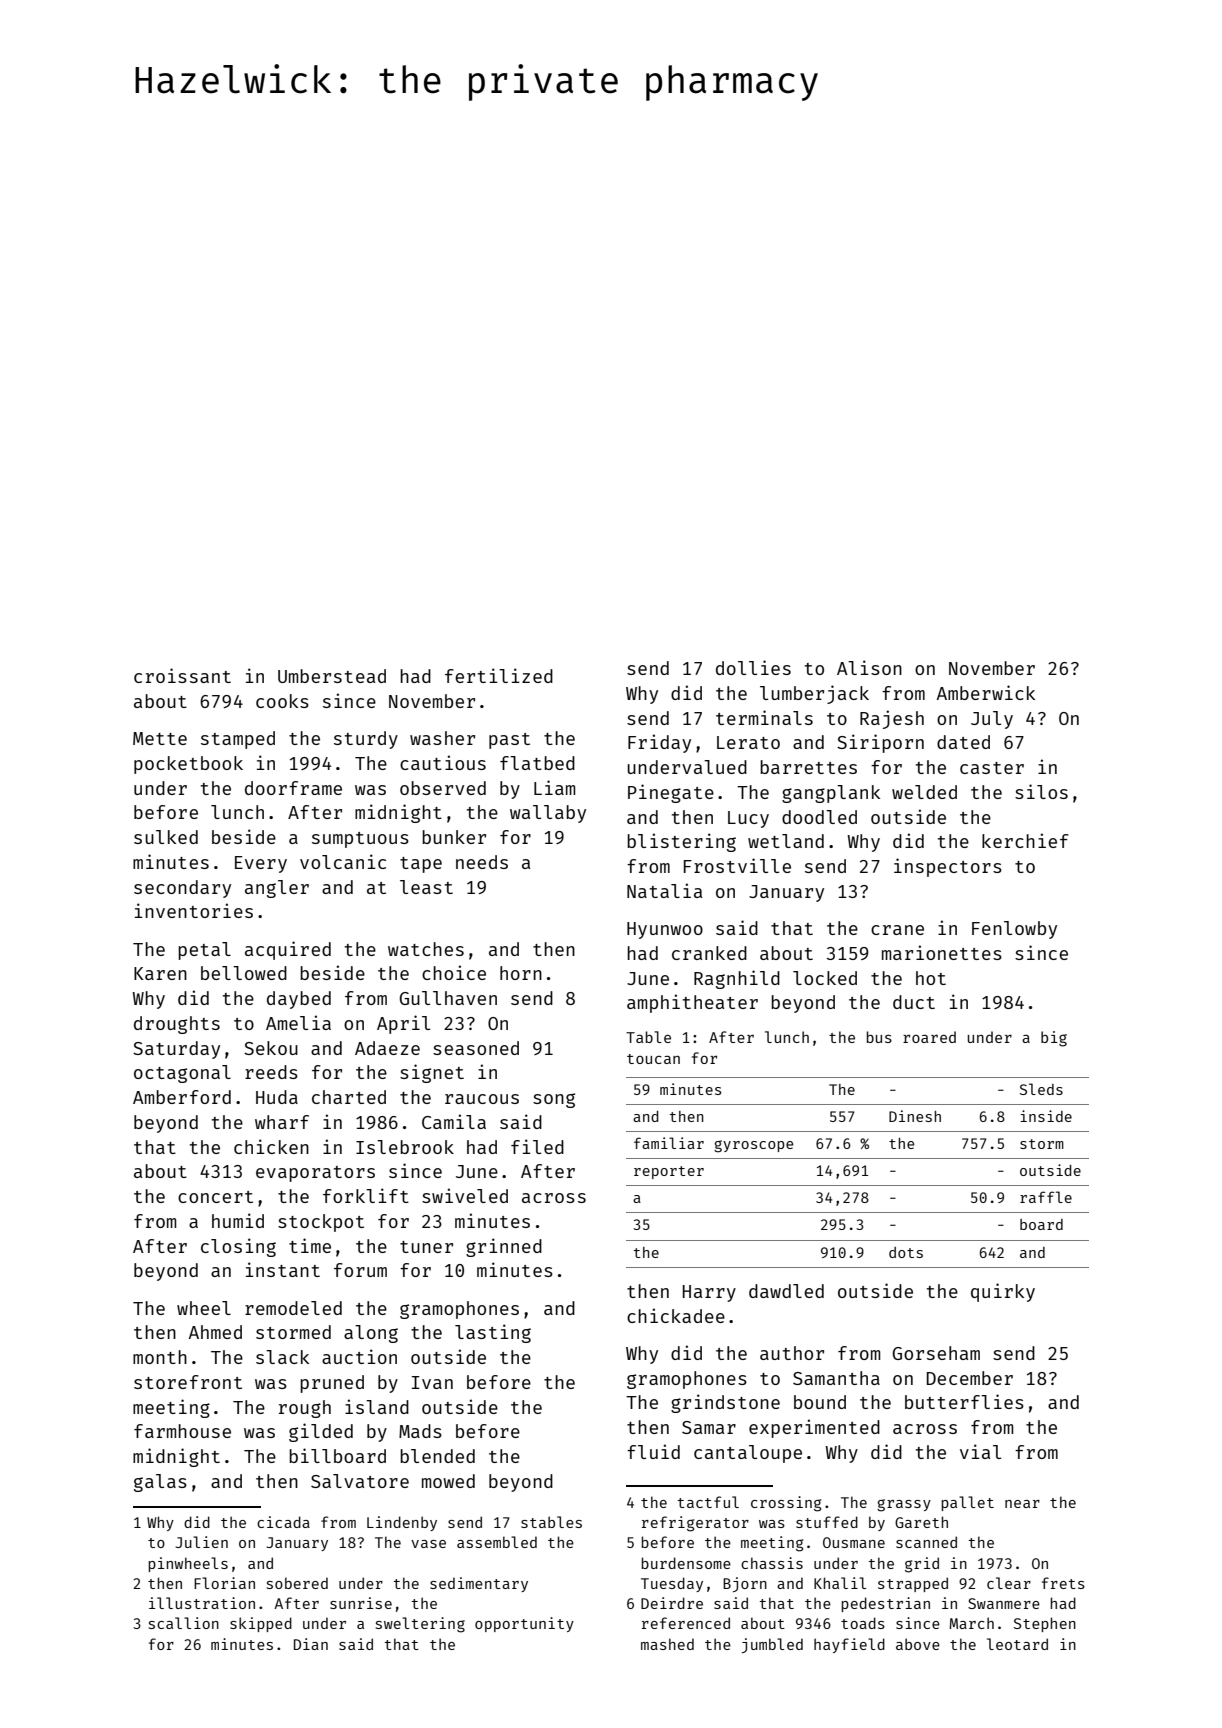 This screenshot has width=1222, height=1728. What do you see at coordinates (906, 1252) in the screenshot?
I see `dots` at bounding box center [906, 1252].
